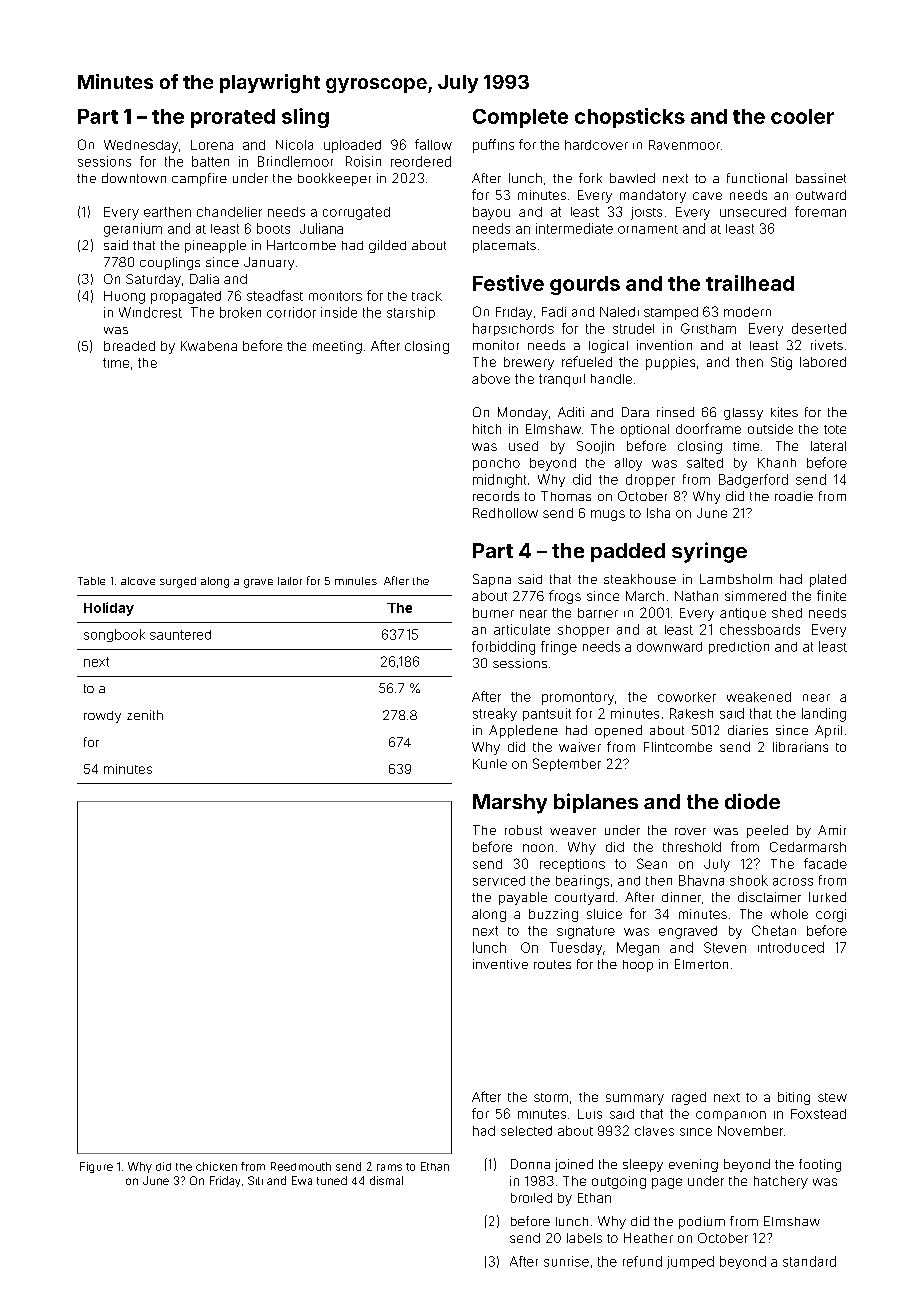 The height and width of the page is (1308, 924). I want to click on serviced, so click(499, 881).
